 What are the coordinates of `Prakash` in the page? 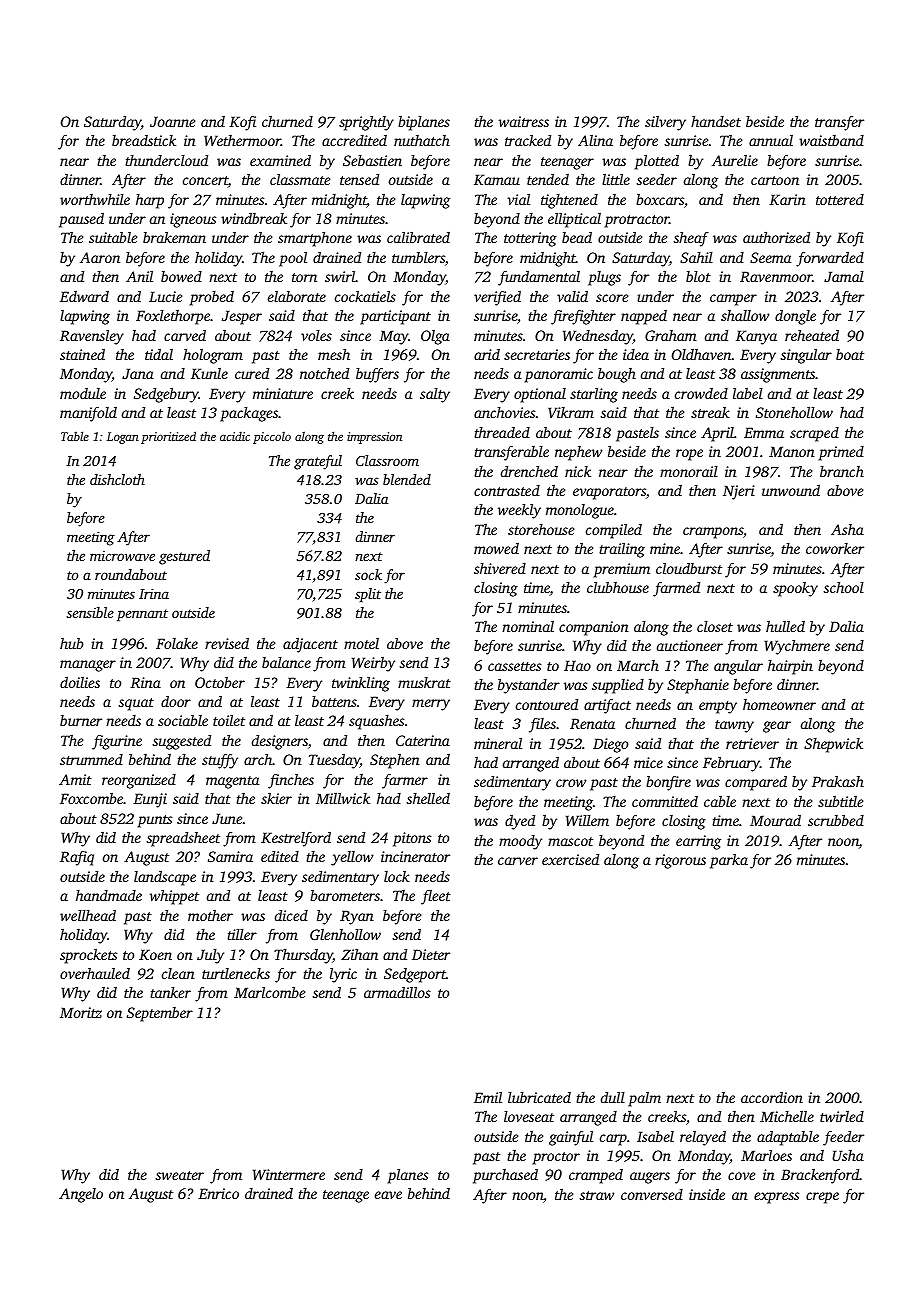 It's located at (838, 781).
